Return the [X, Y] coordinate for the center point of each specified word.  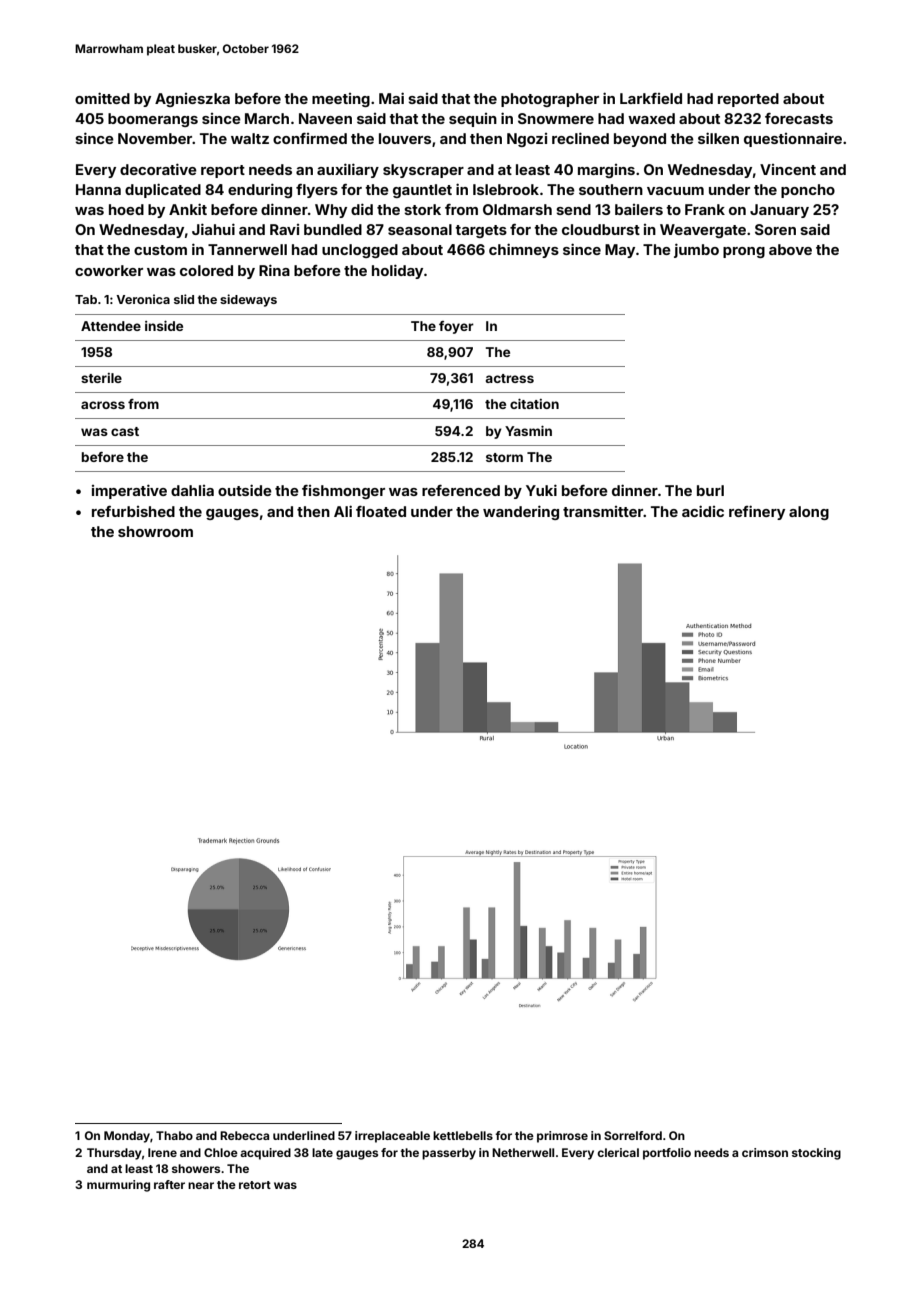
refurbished [133, 511]
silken [718, 138]
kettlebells [463, 1135]
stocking [816, 1154]
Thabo [174, 1135]
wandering [521, 512]
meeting [341, 100]
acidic [703, 511]
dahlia [192, 490]
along [809, 513]
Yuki [541, 490]
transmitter [603, 511]
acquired [265, 1154]
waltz [250, 138]
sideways [248, 300]
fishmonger [343, 492]
